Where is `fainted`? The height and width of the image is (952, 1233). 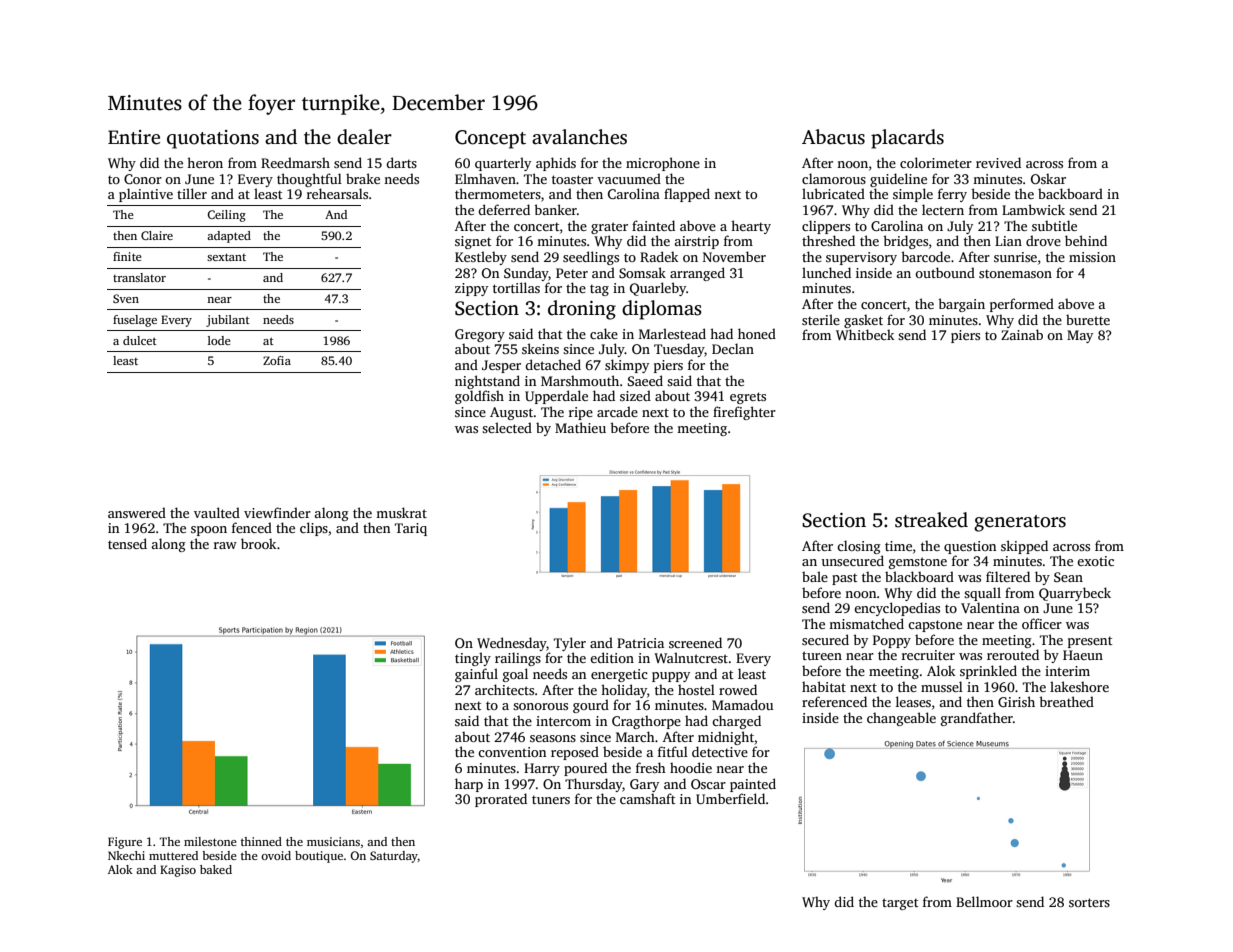 fainted is located at coordinates (653, 225).
